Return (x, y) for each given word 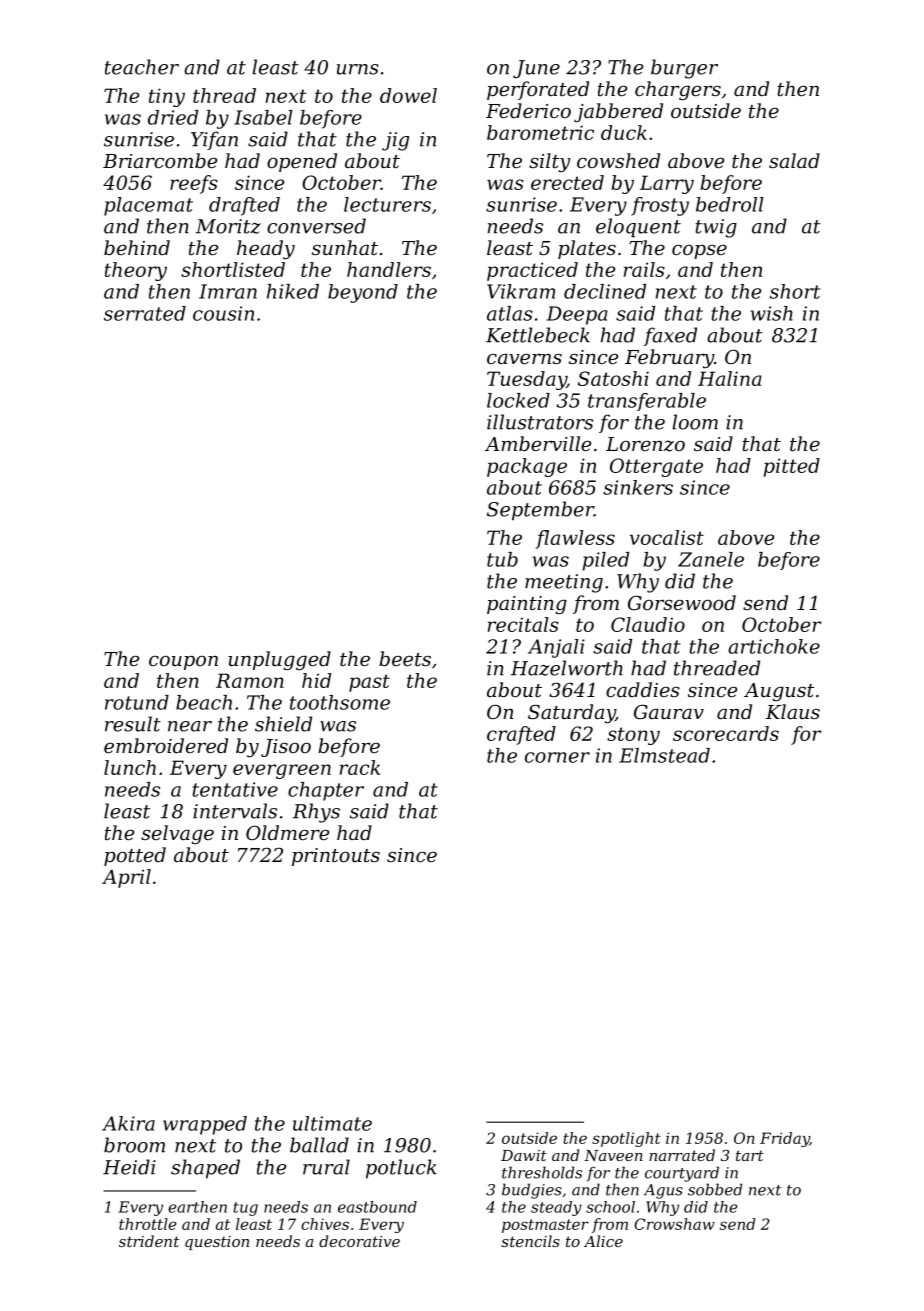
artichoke (774, 646)
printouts (336, 857)
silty (549, 163)
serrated (145, 313)
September (540, 511)
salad (794, 160)
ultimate (332, 1123)
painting (527, 605)
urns (358, 69)
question (217, 1243)
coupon (183, 663)
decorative (359, 1241)
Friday (785, 1139)
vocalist (667, 537)
